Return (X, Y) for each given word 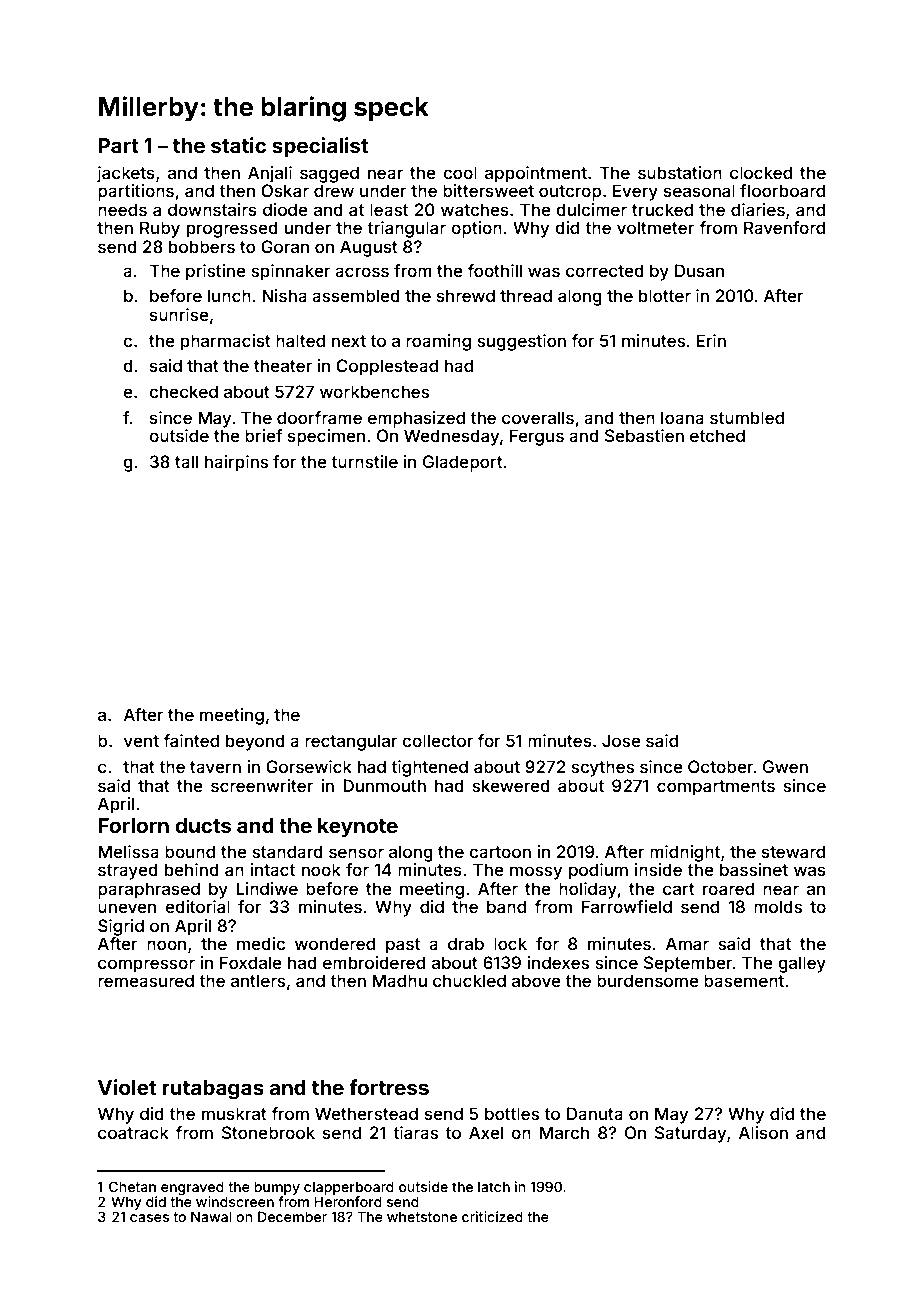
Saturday (690, 1134)
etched (717, 435)
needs (122, 209)
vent (141, 741)
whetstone (422, 1216)
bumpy (277, 1188)
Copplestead (387, 367)
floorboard (782, 190)
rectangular (351, 742)
